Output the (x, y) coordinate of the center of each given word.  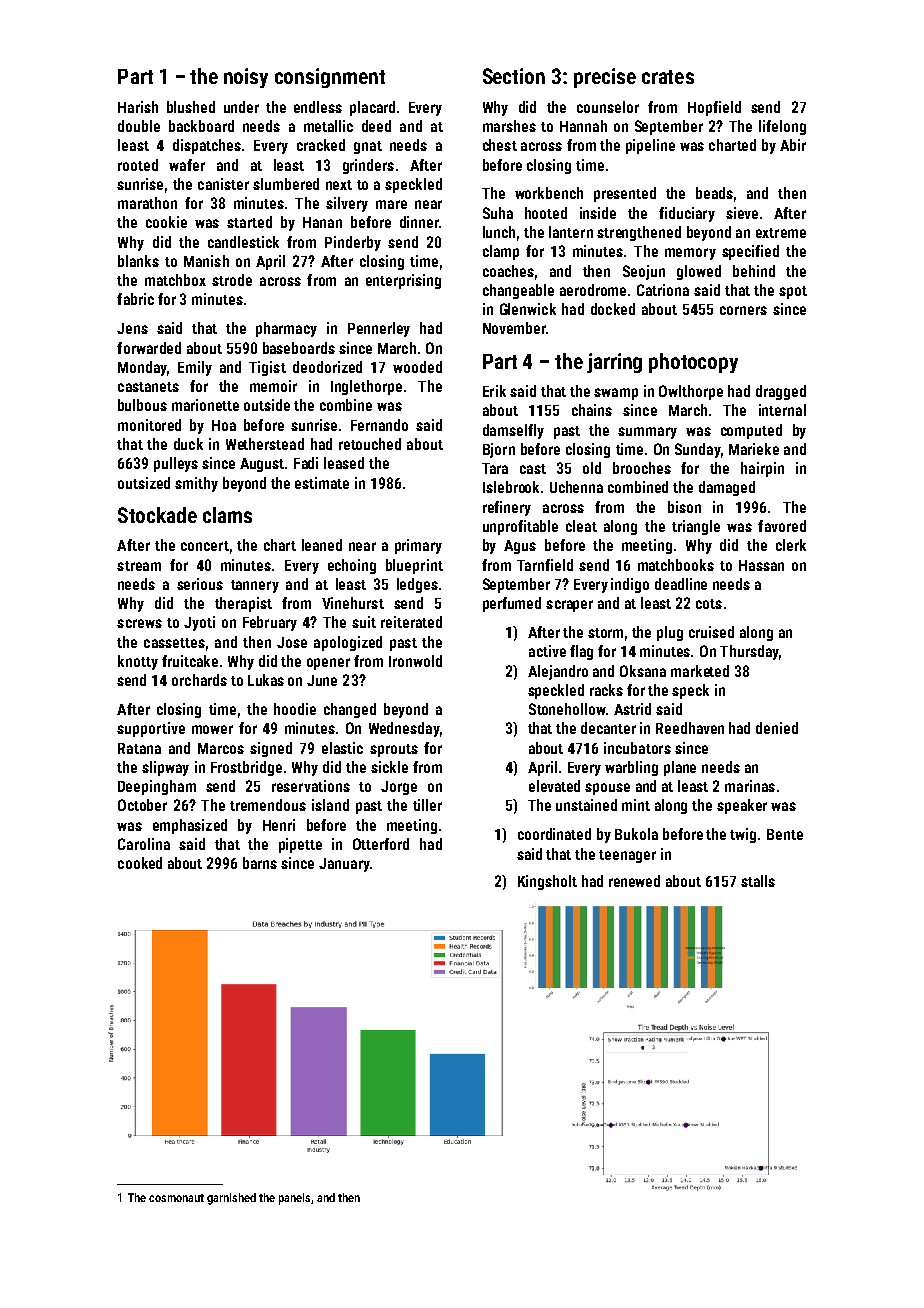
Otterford (381, 844)
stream (139, 566)
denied (777, 728)
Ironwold (415, 661)
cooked (140, 863)
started (249, 222)
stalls (758, 881)
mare (391, 204)
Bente (785, 834)
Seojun (644, 272)
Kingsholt (547, 882)
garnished (231, 1199)
